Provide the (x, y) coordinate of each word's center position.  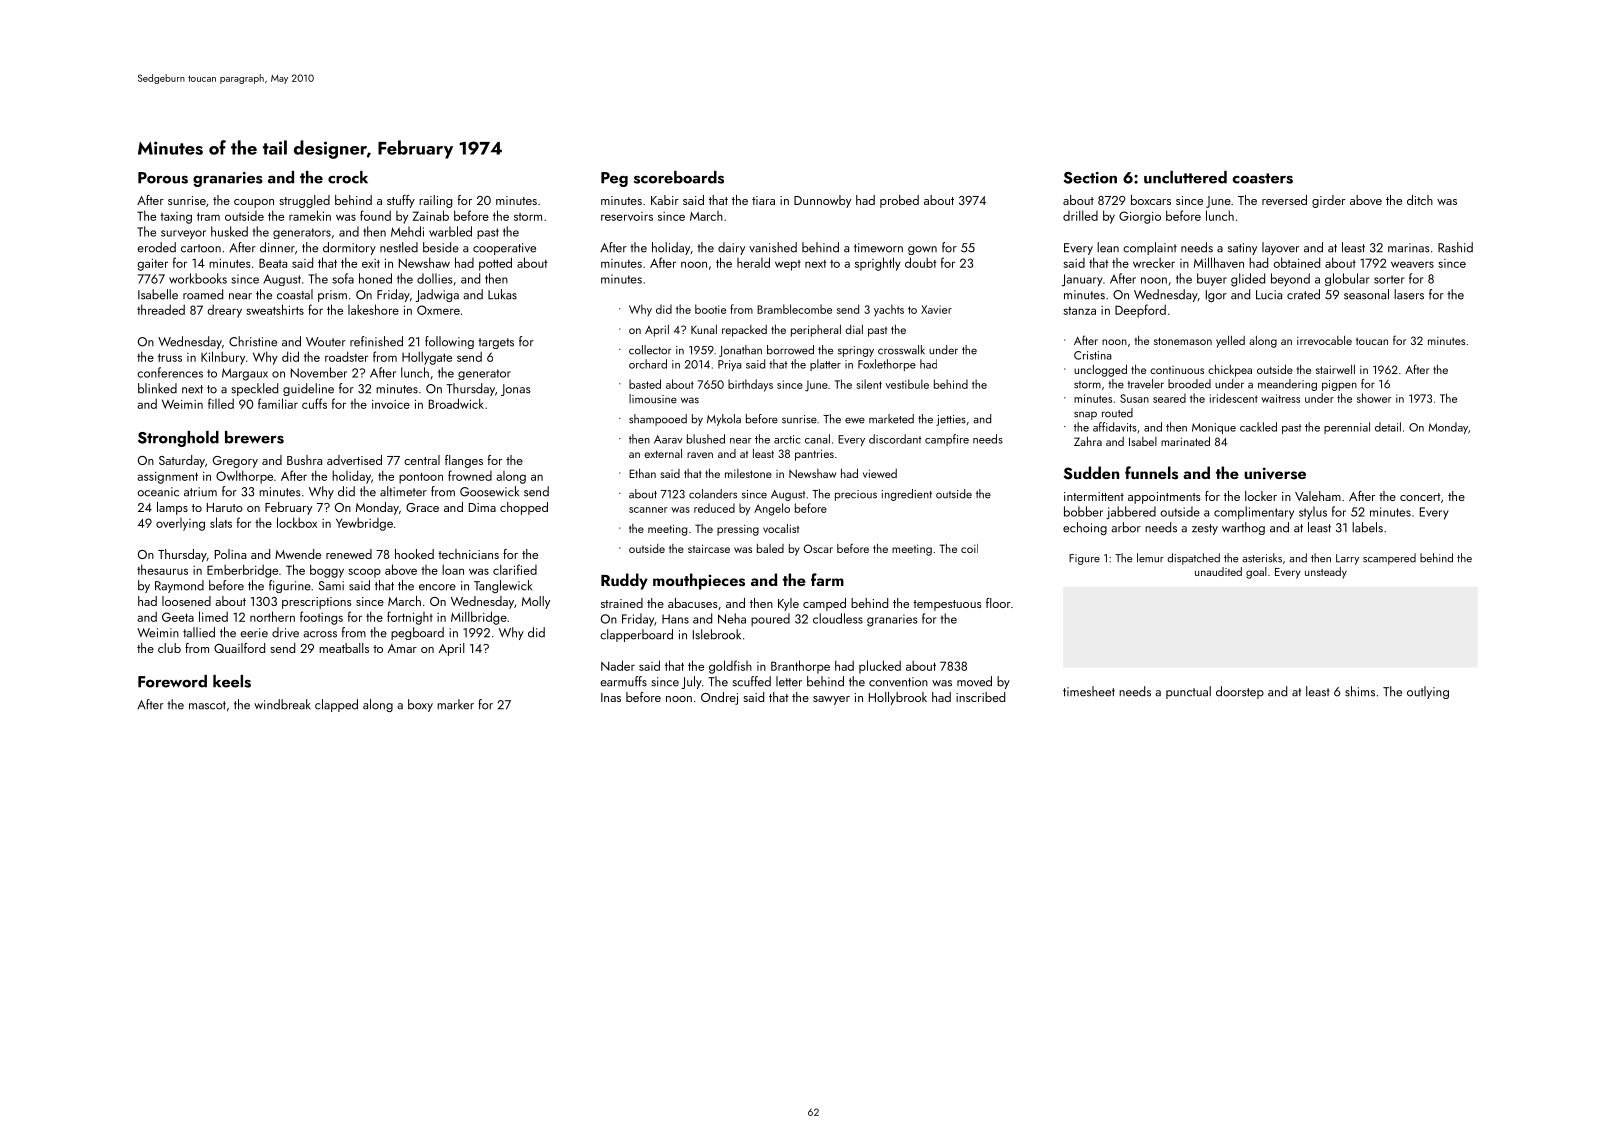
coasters (1262, 178)
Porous (163, 178)
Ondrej (719, 698)
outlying (1428, 692)
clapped (336, 705)
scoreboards (679, 177)
